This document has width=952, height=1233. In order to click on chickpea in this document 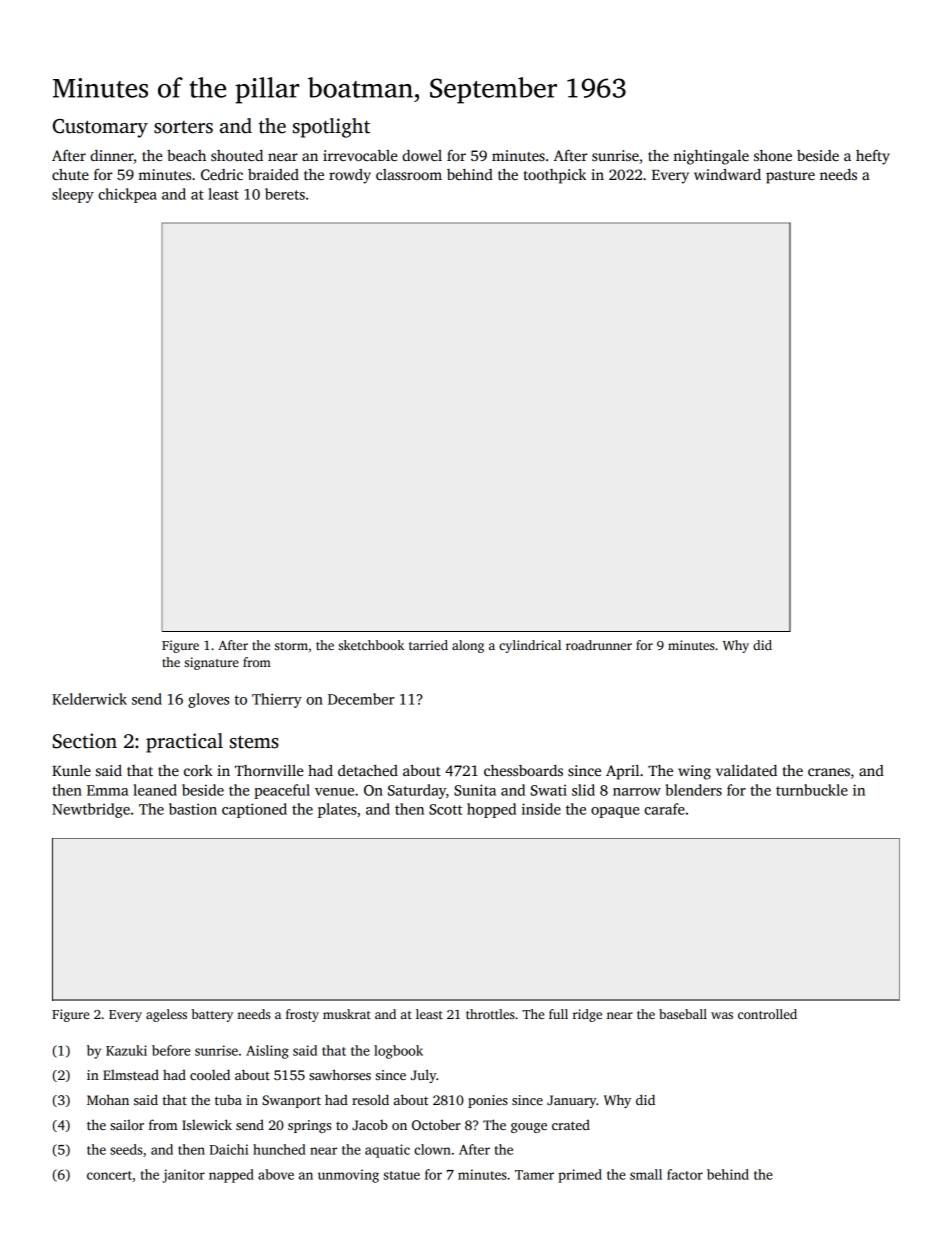, I will do `click(127, 195)`.
